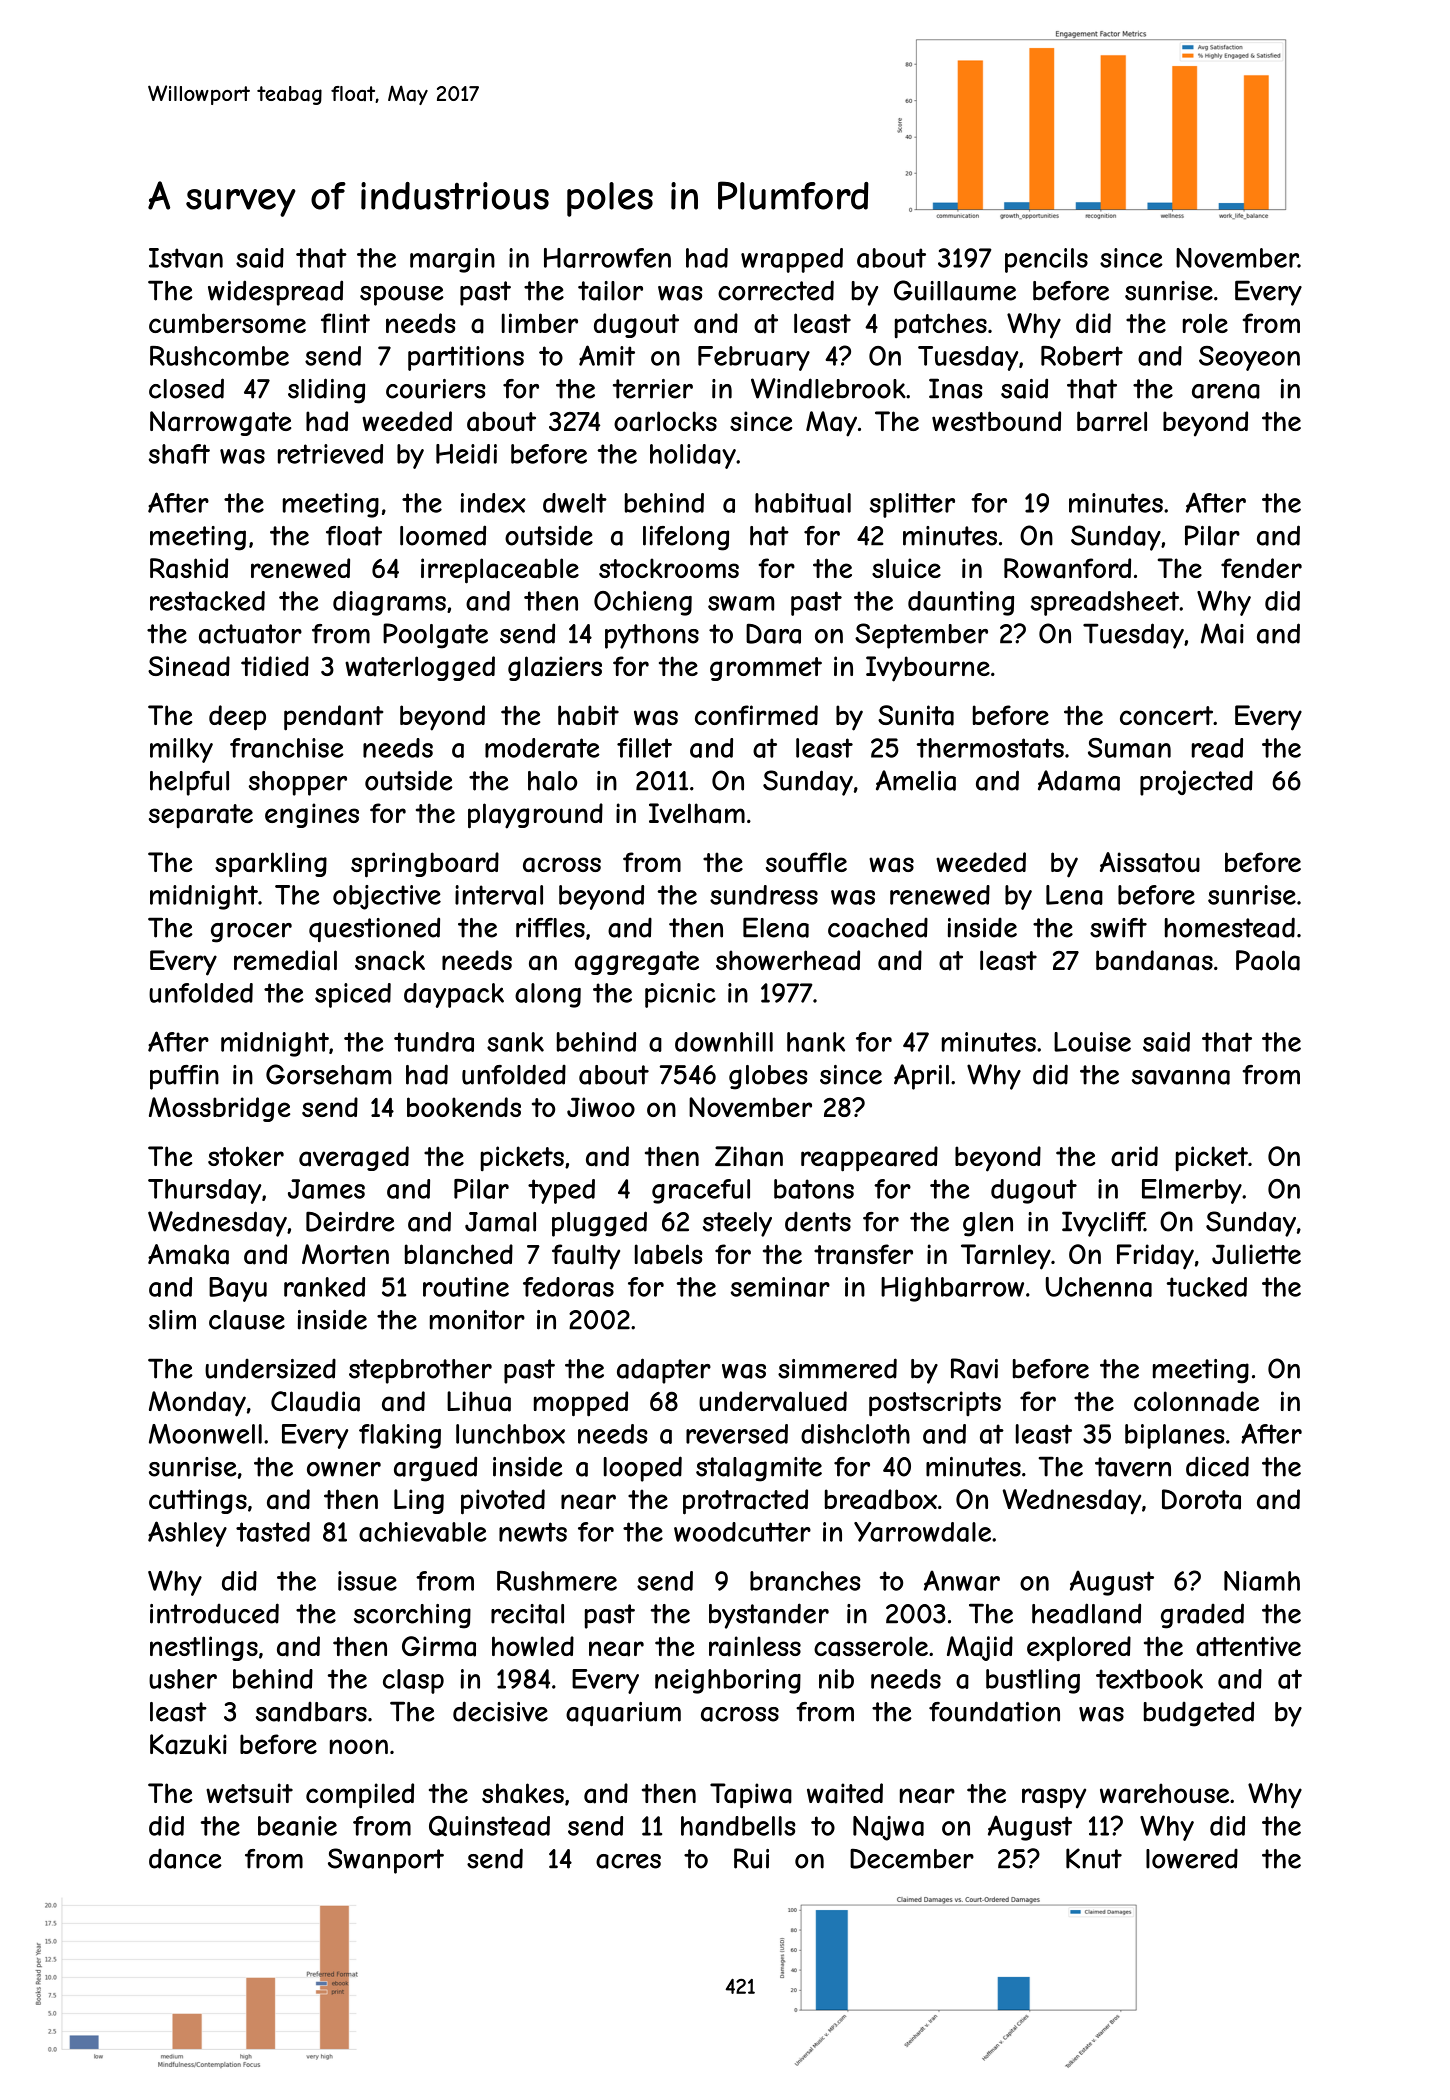 The width and height of the image is (1450, 2100). Describe the element at coordinates (186, 258) in the image. I see `Istvan` at that location.
